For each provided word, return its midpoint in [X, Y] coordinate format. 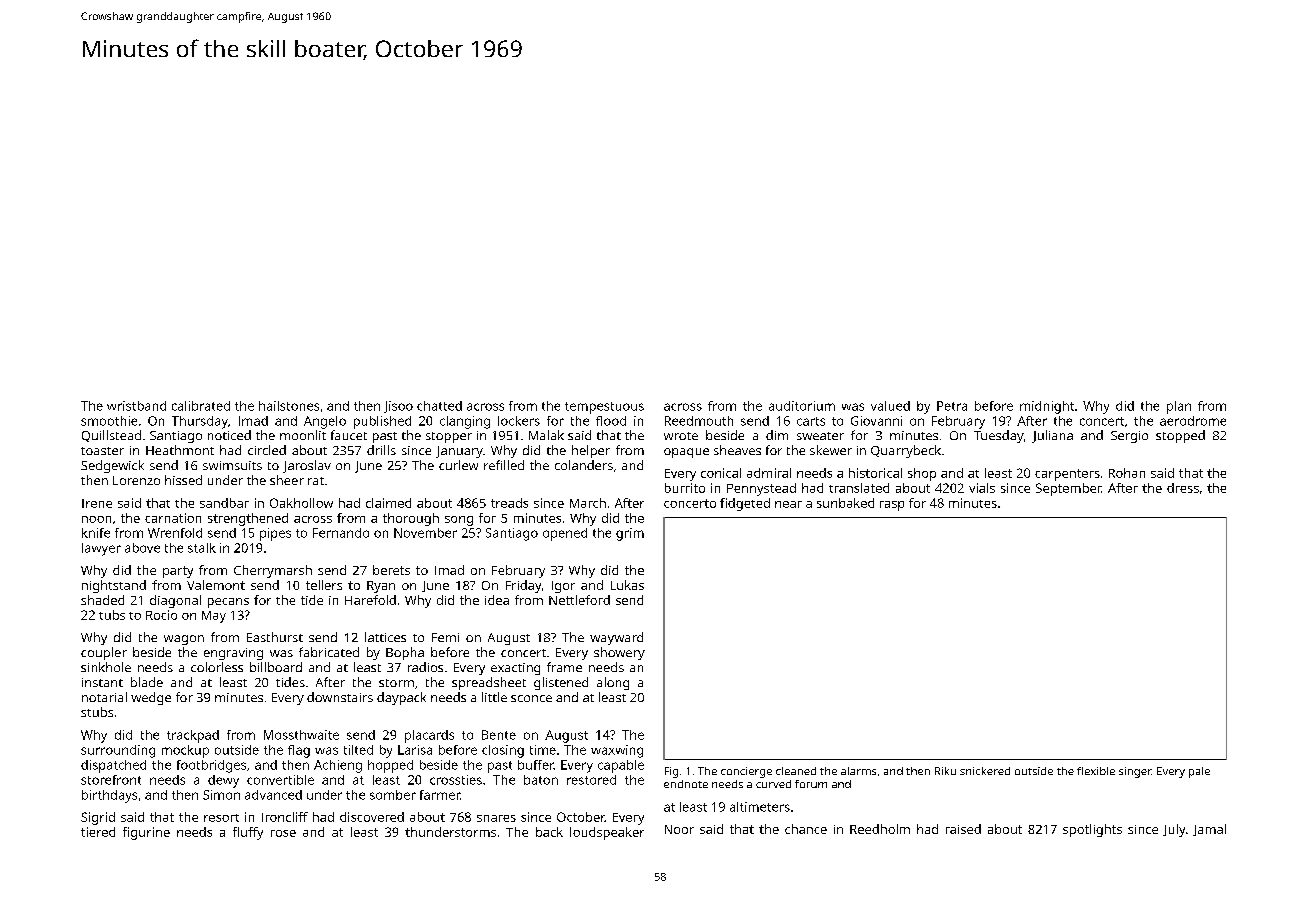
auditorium [802, 406]
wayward [616, 638]
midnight [1047, 407]
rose [283, 833]
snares [496, 818]
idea [497, 600]
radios [425, 667]
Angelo [325, 422]
